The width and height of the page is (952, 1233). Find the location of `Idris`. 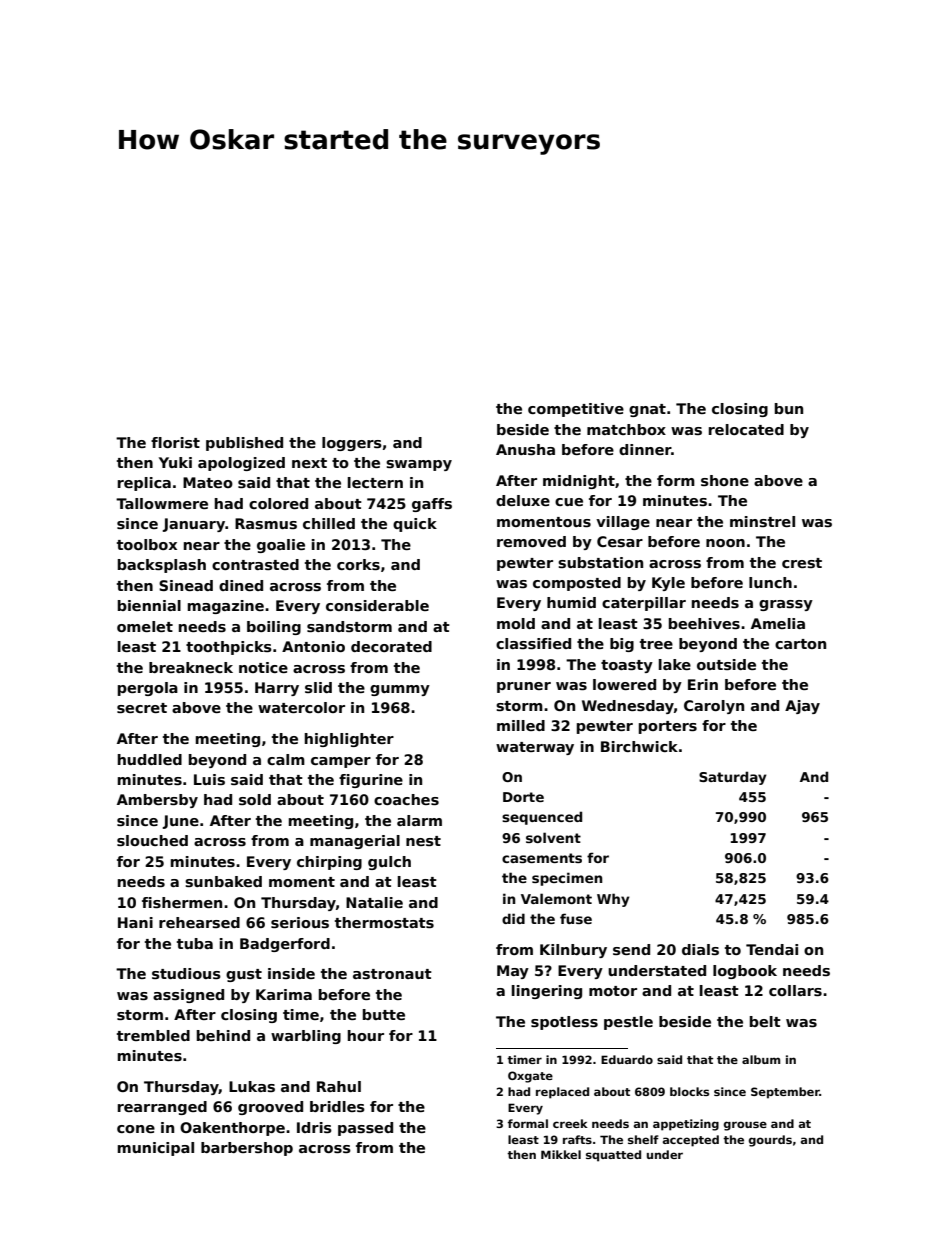

Idris is located at coordinates (314, 1127).
